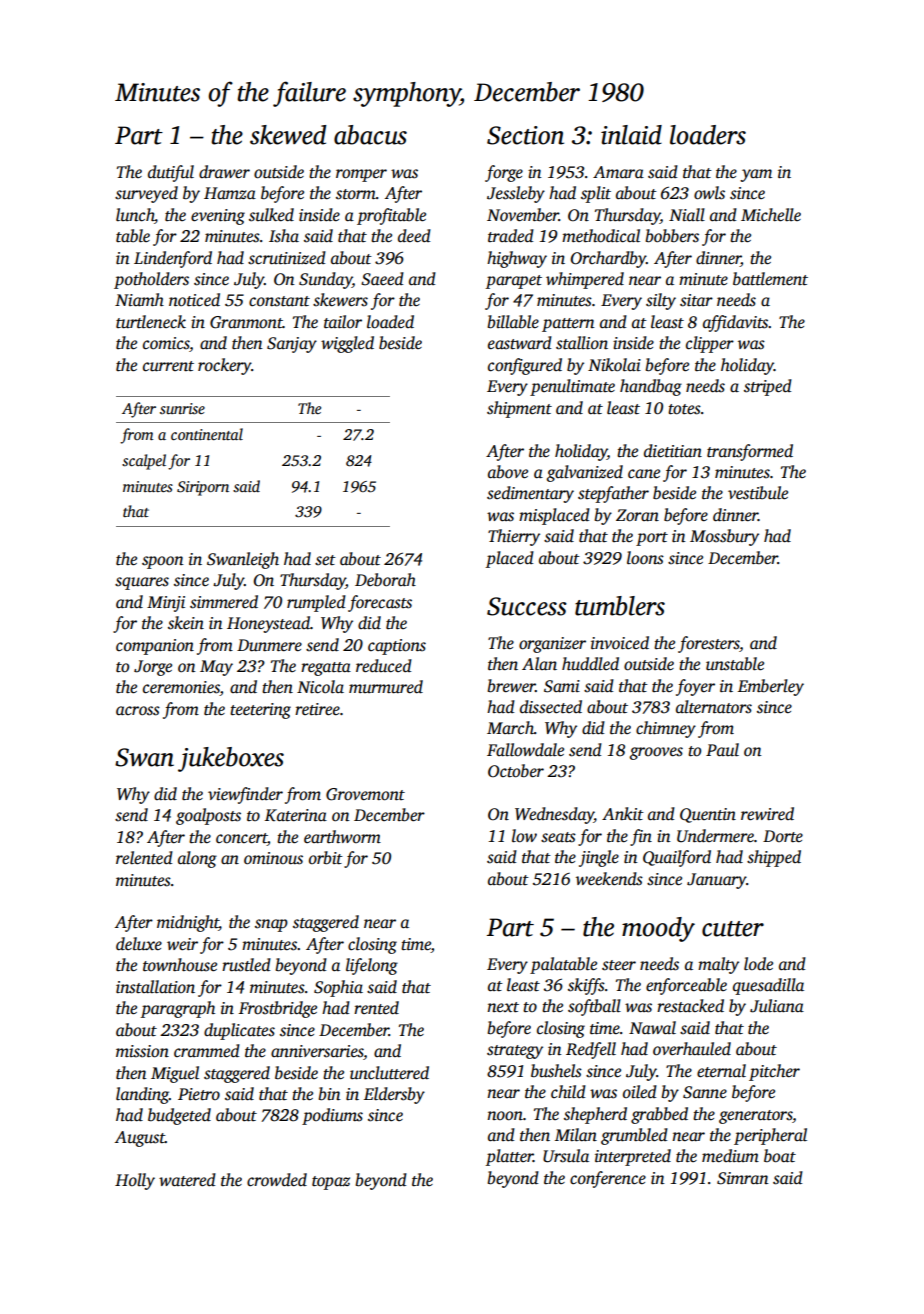  What do you see at coordinates (519, 409) in the document?
I see `shipment` at bounding box center [519, 409].
